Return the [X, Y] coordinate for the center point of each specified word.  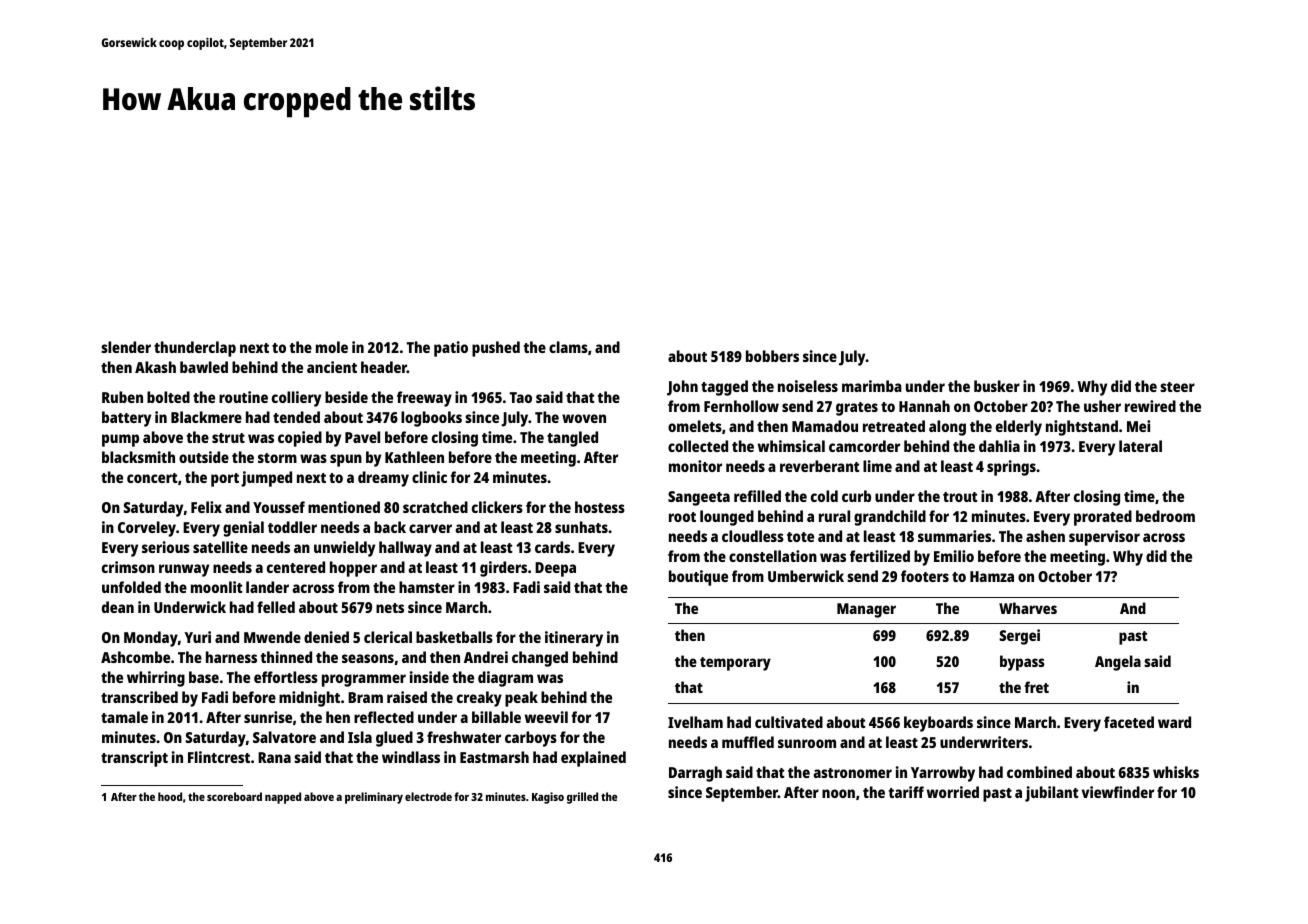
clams [568, 347]
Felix [206, 507]
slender [126, 347]
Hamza [992, 576]
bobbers [772, 356]
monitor [695, 466]
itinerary [574, 639]
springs [1011, 468]
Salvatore [284, 737]
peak [521, 699]
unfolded [131, 587]
